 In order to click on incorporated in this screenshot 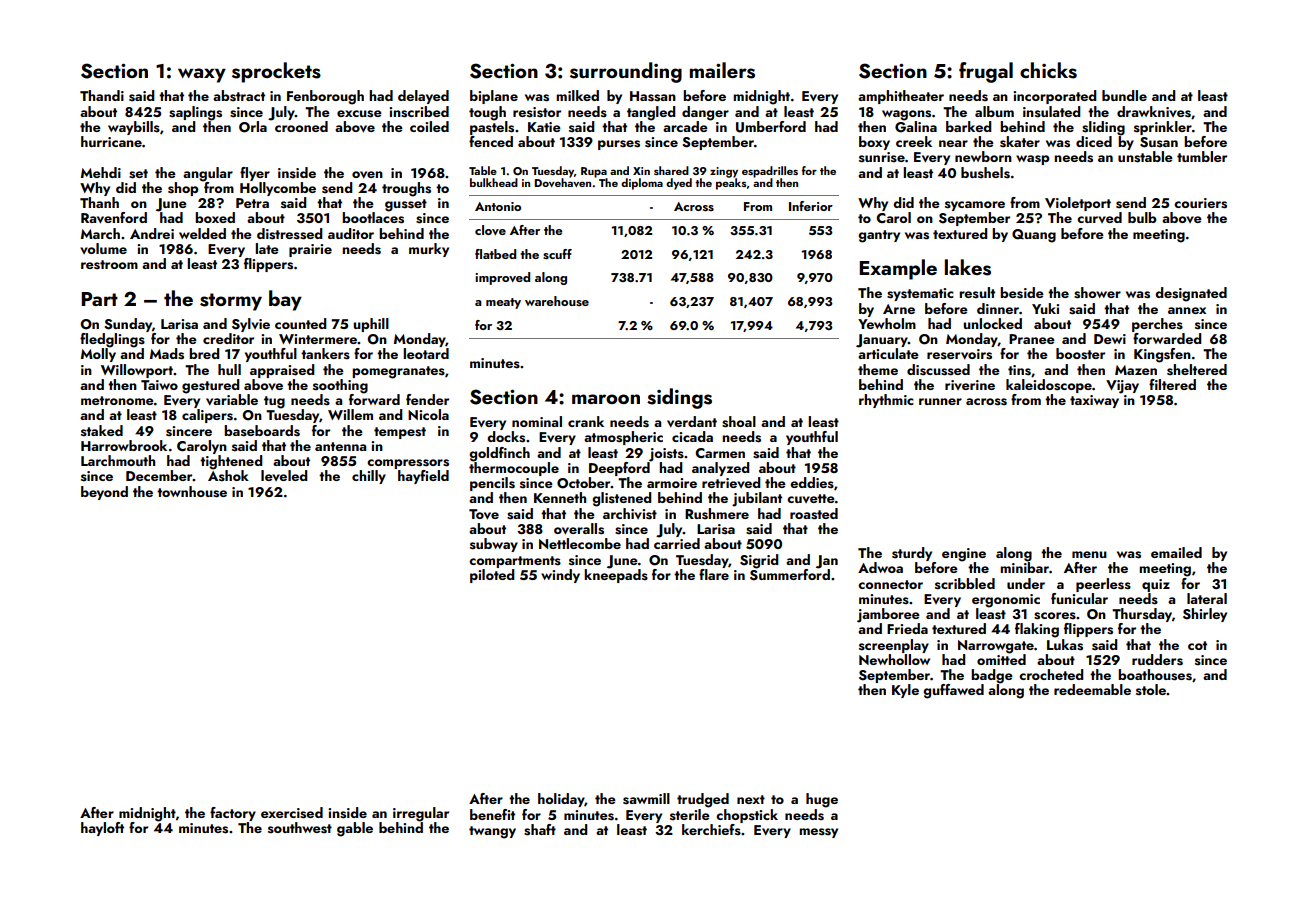, I will do `click(1054, 97)`.
